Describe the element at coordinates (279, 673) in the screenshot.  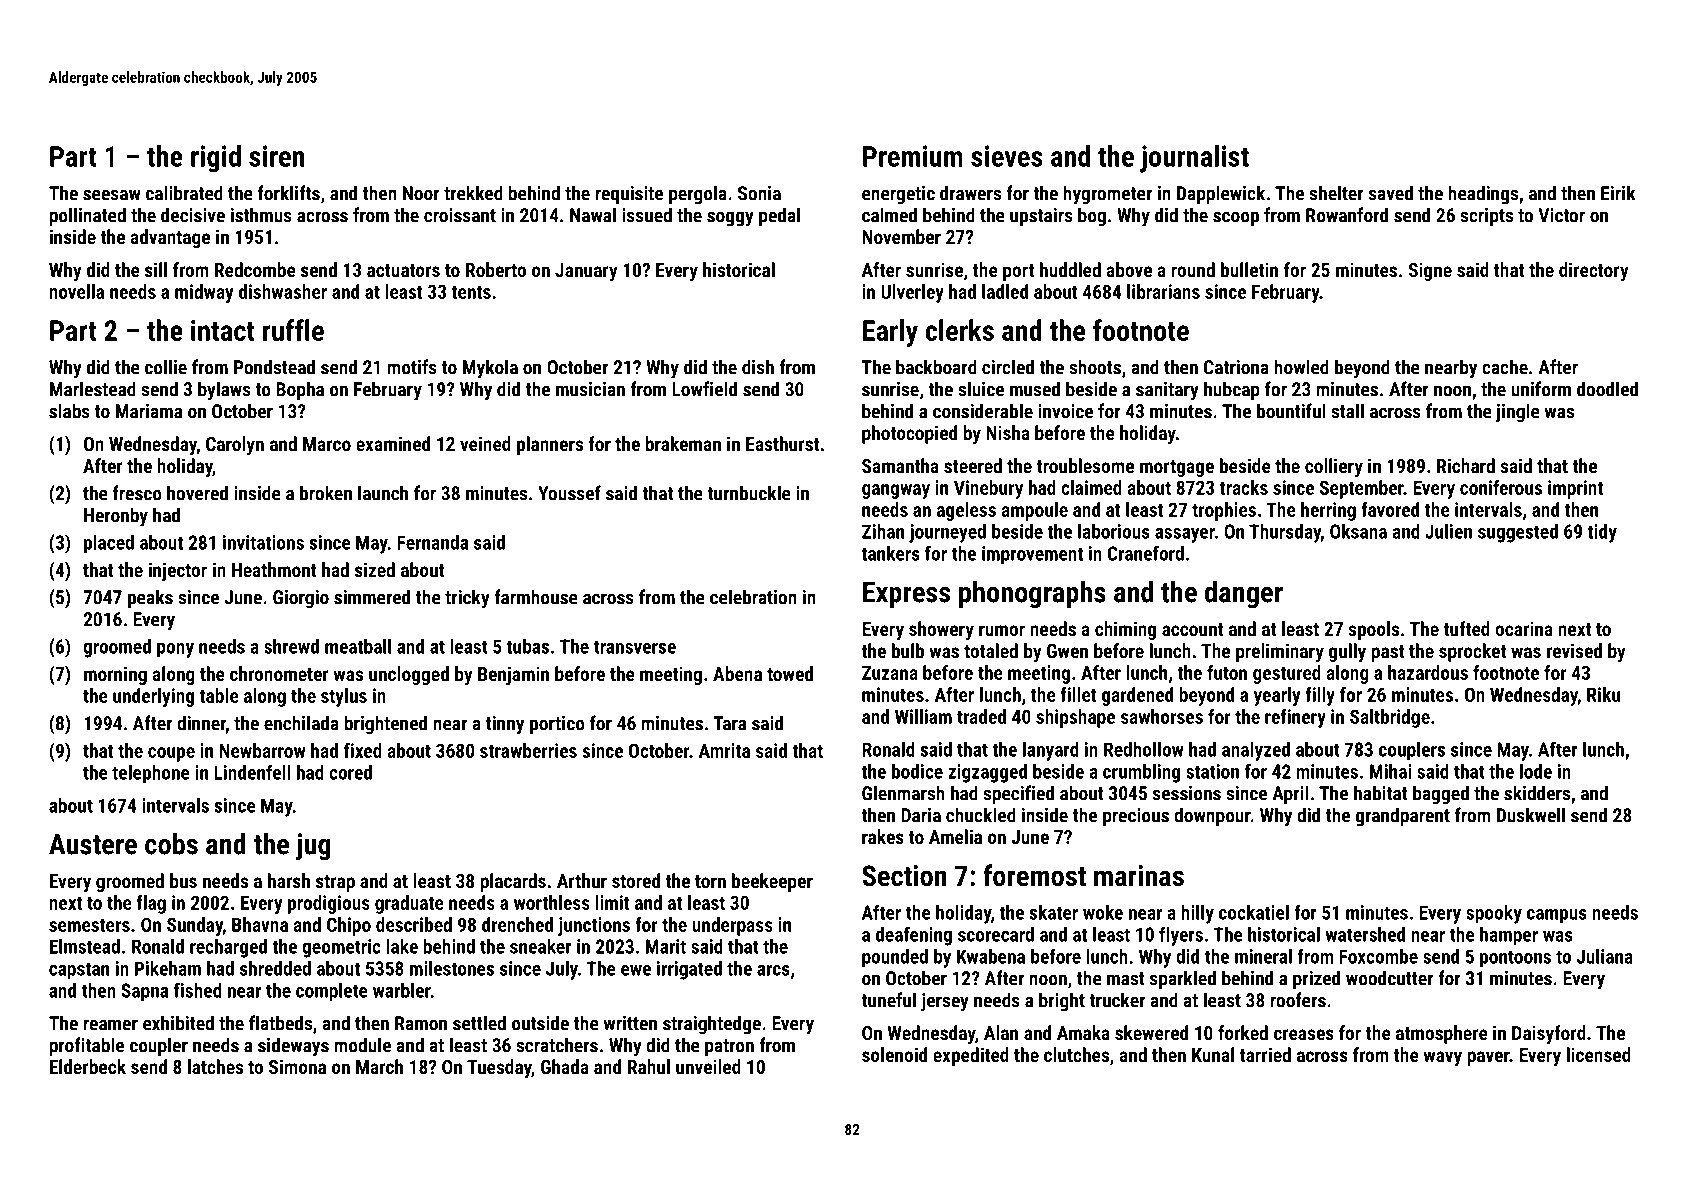
I see `chronometer` at that location.
